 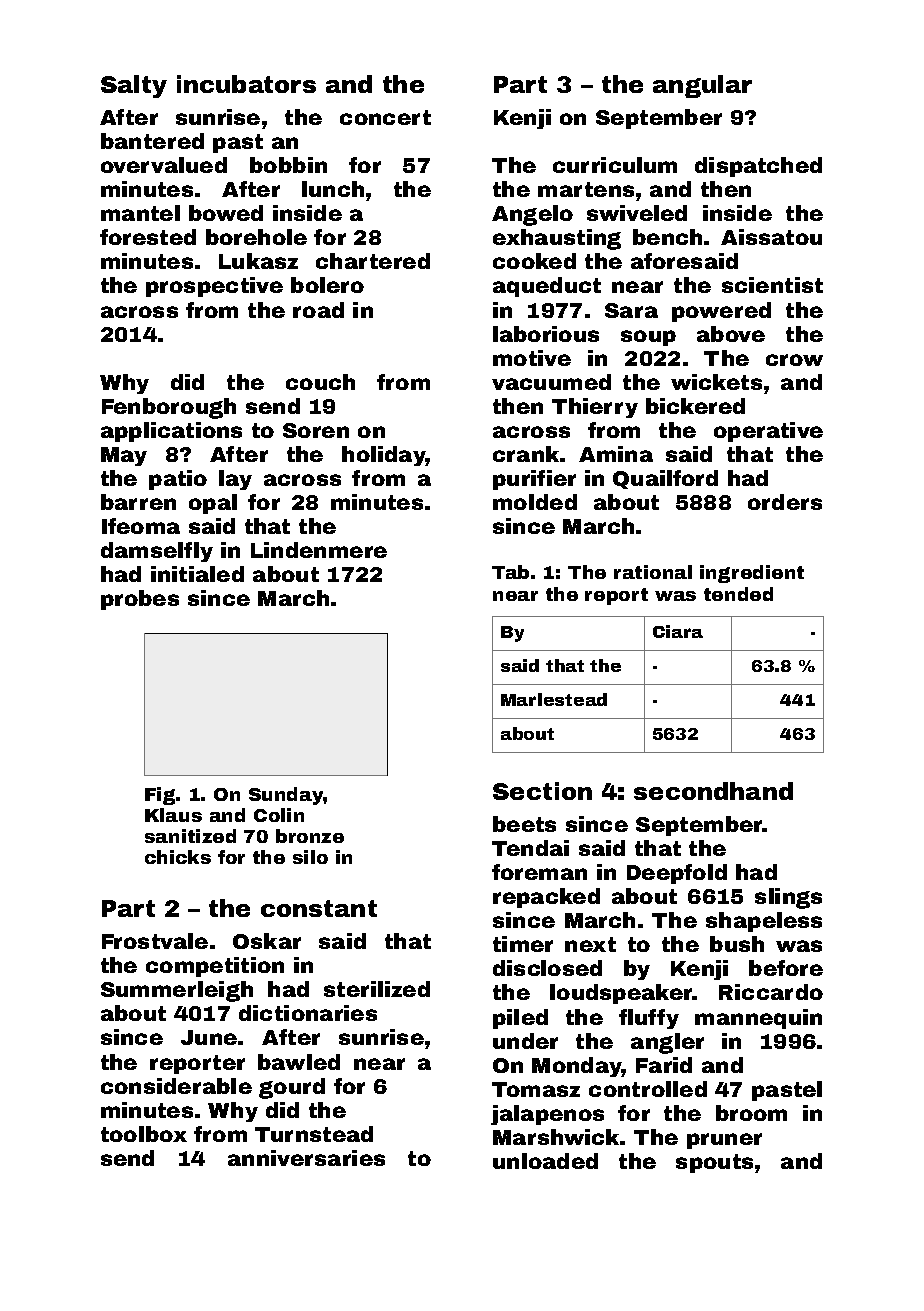 I want to click on Quailford, so click(x=665, y=479).
